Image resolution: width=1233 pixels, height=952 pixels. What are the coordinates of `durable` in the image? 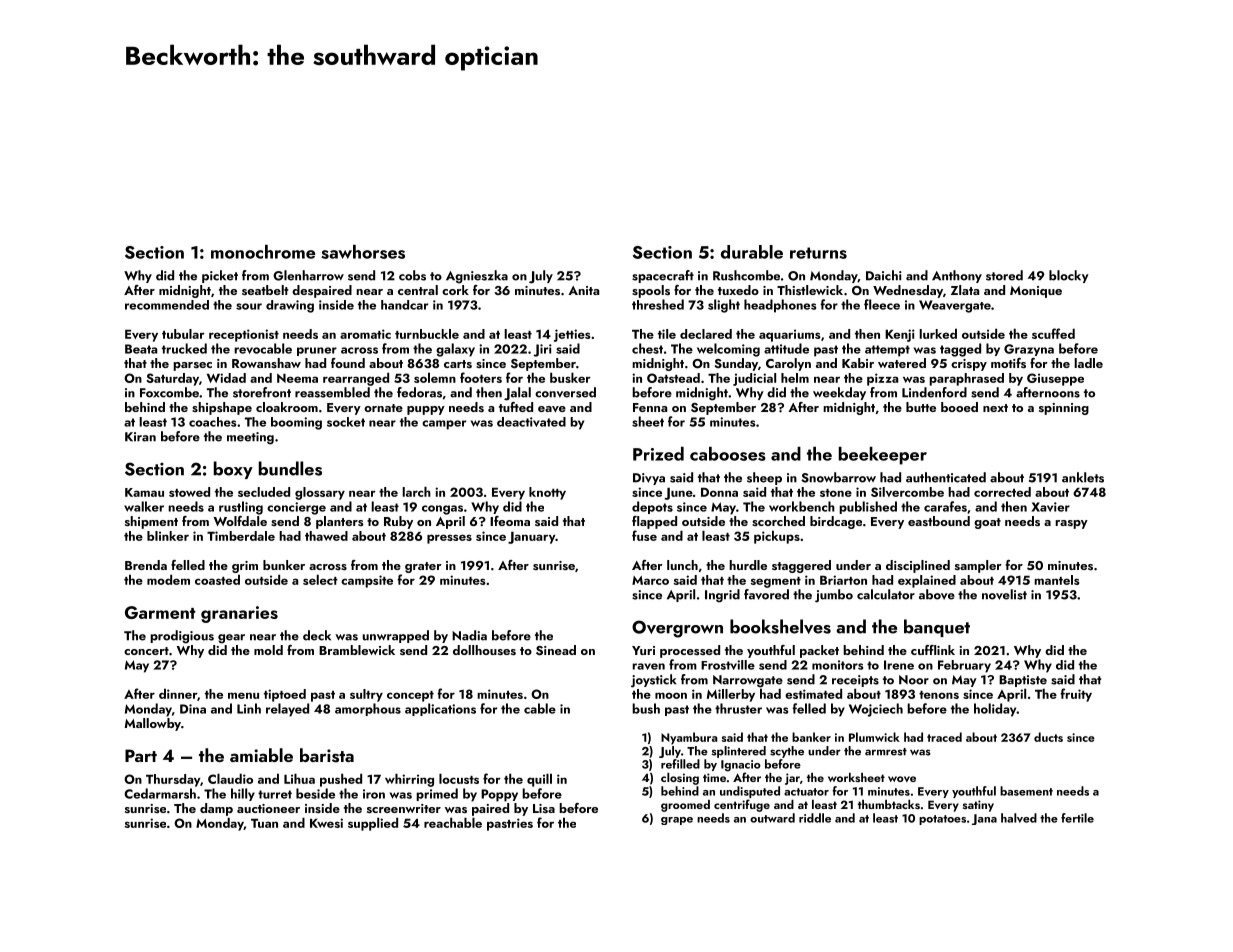 It's located at (752, 252).
